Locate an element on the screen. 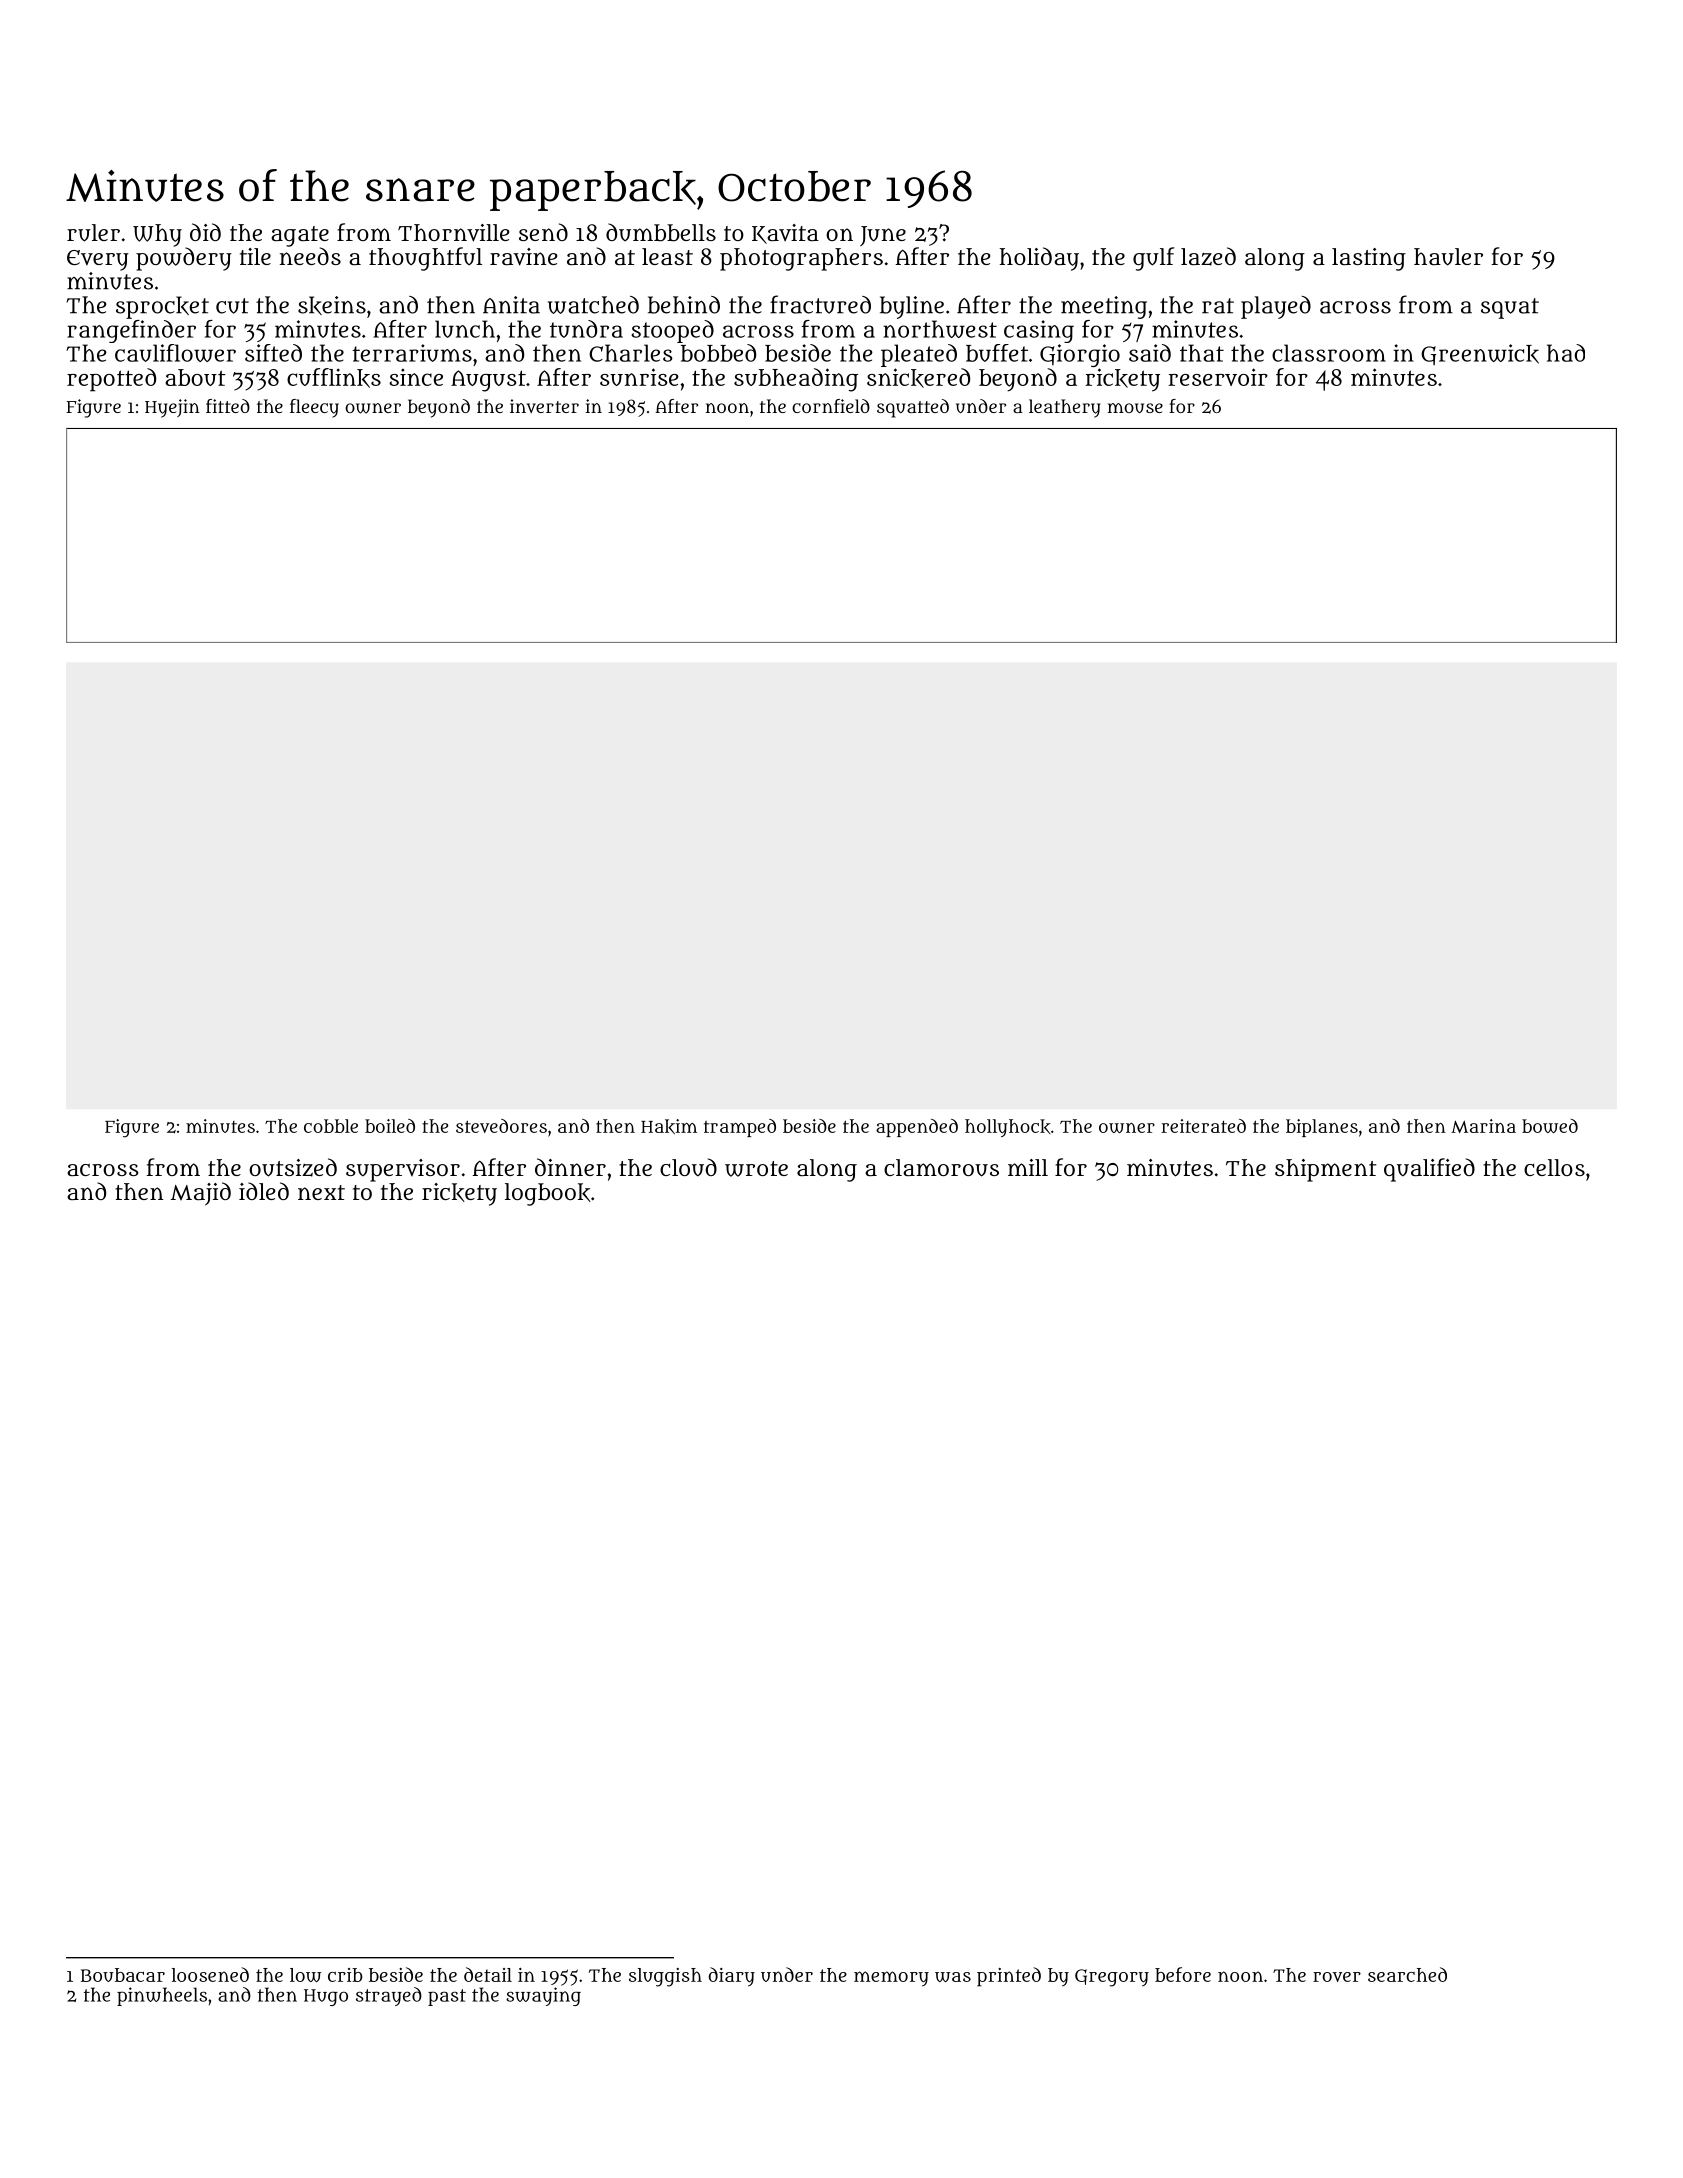  rover is located at coordinates (1337, 1977).
